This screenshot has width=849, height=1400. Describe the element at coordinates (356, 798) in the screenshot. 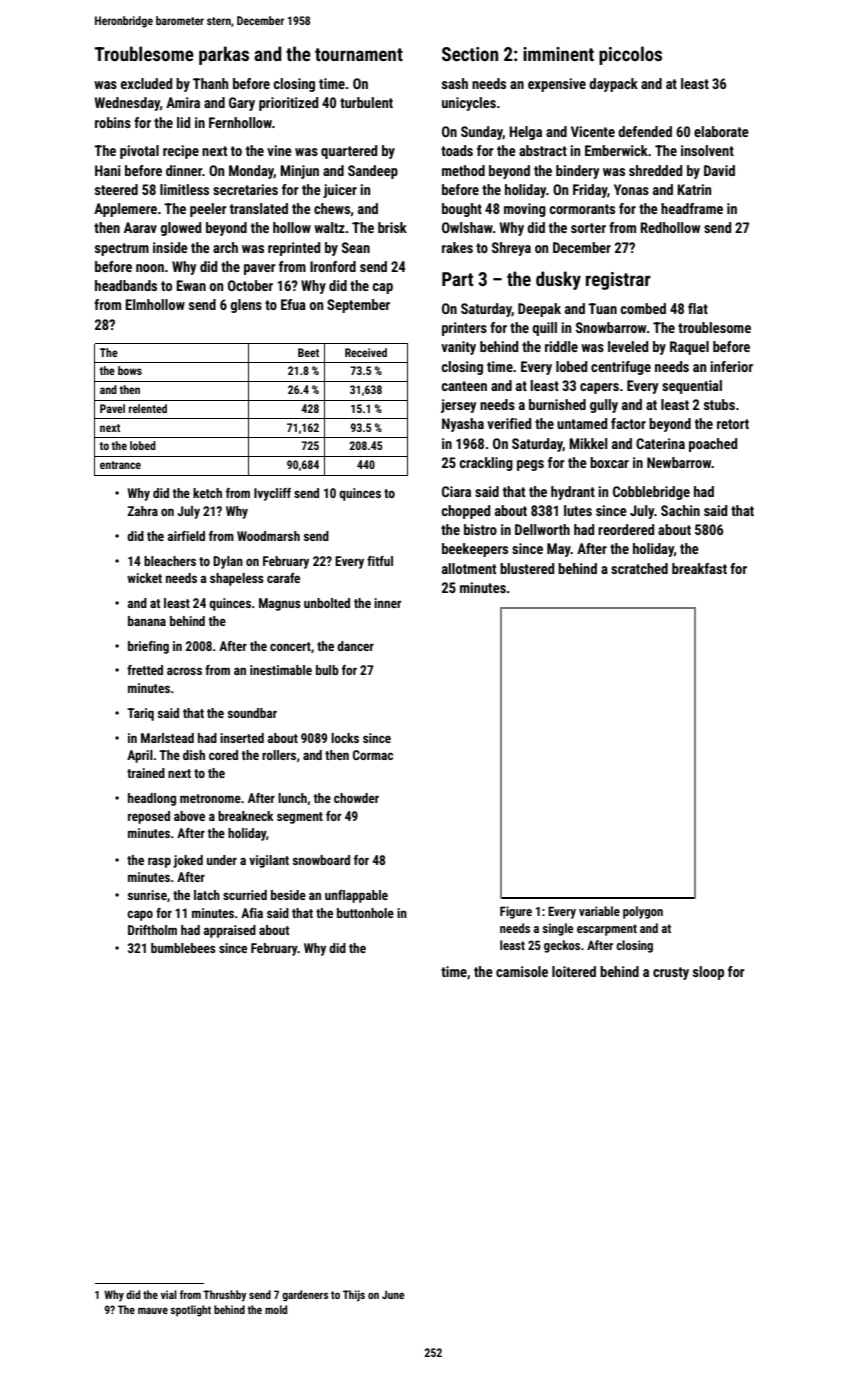

I see `chowder` at that location.
